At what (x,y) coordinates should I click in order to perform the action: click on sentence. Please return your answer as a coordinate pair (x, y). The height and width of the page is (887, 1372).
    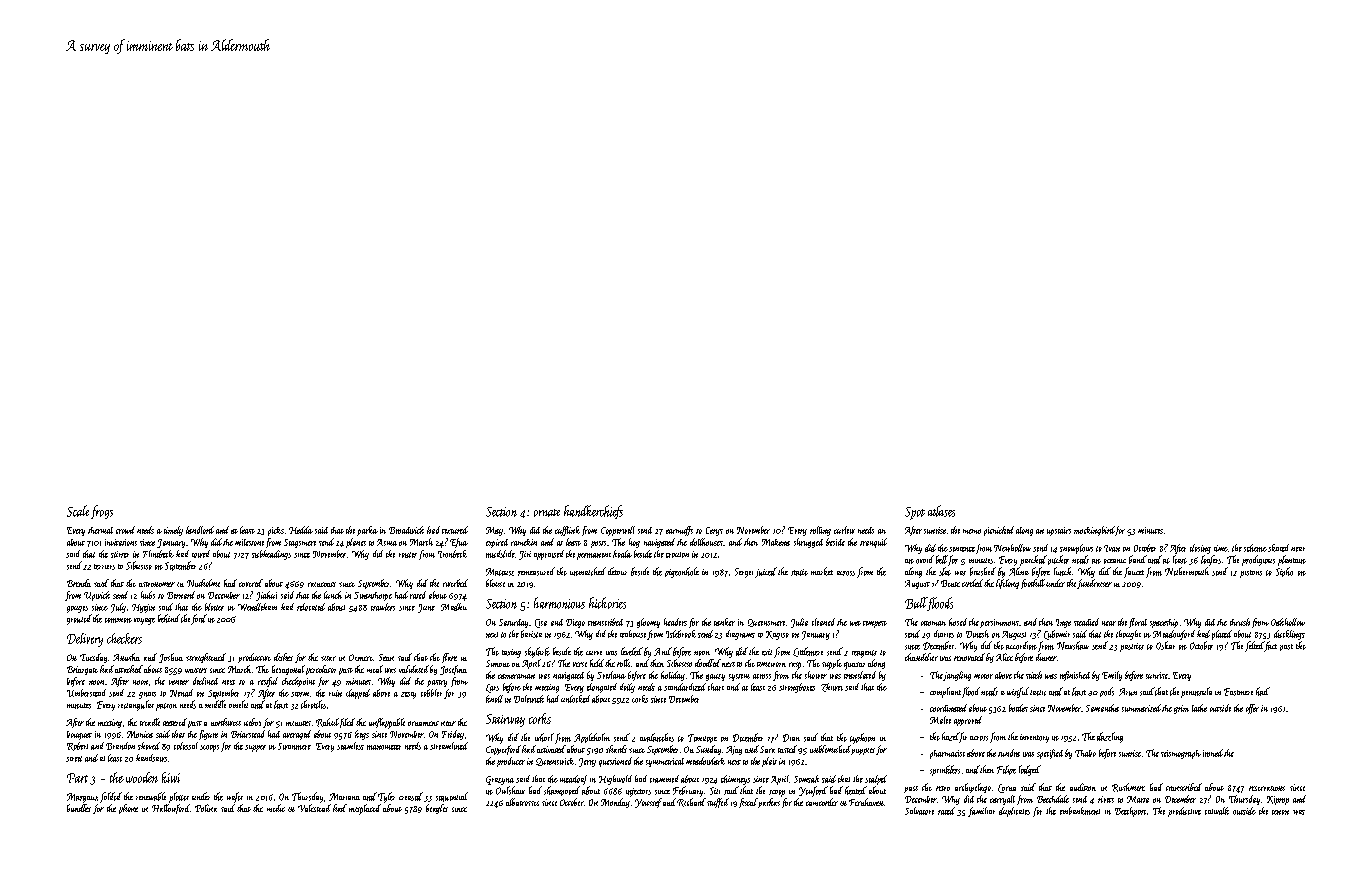
    Looking at the image, I should click on (962, 549).
